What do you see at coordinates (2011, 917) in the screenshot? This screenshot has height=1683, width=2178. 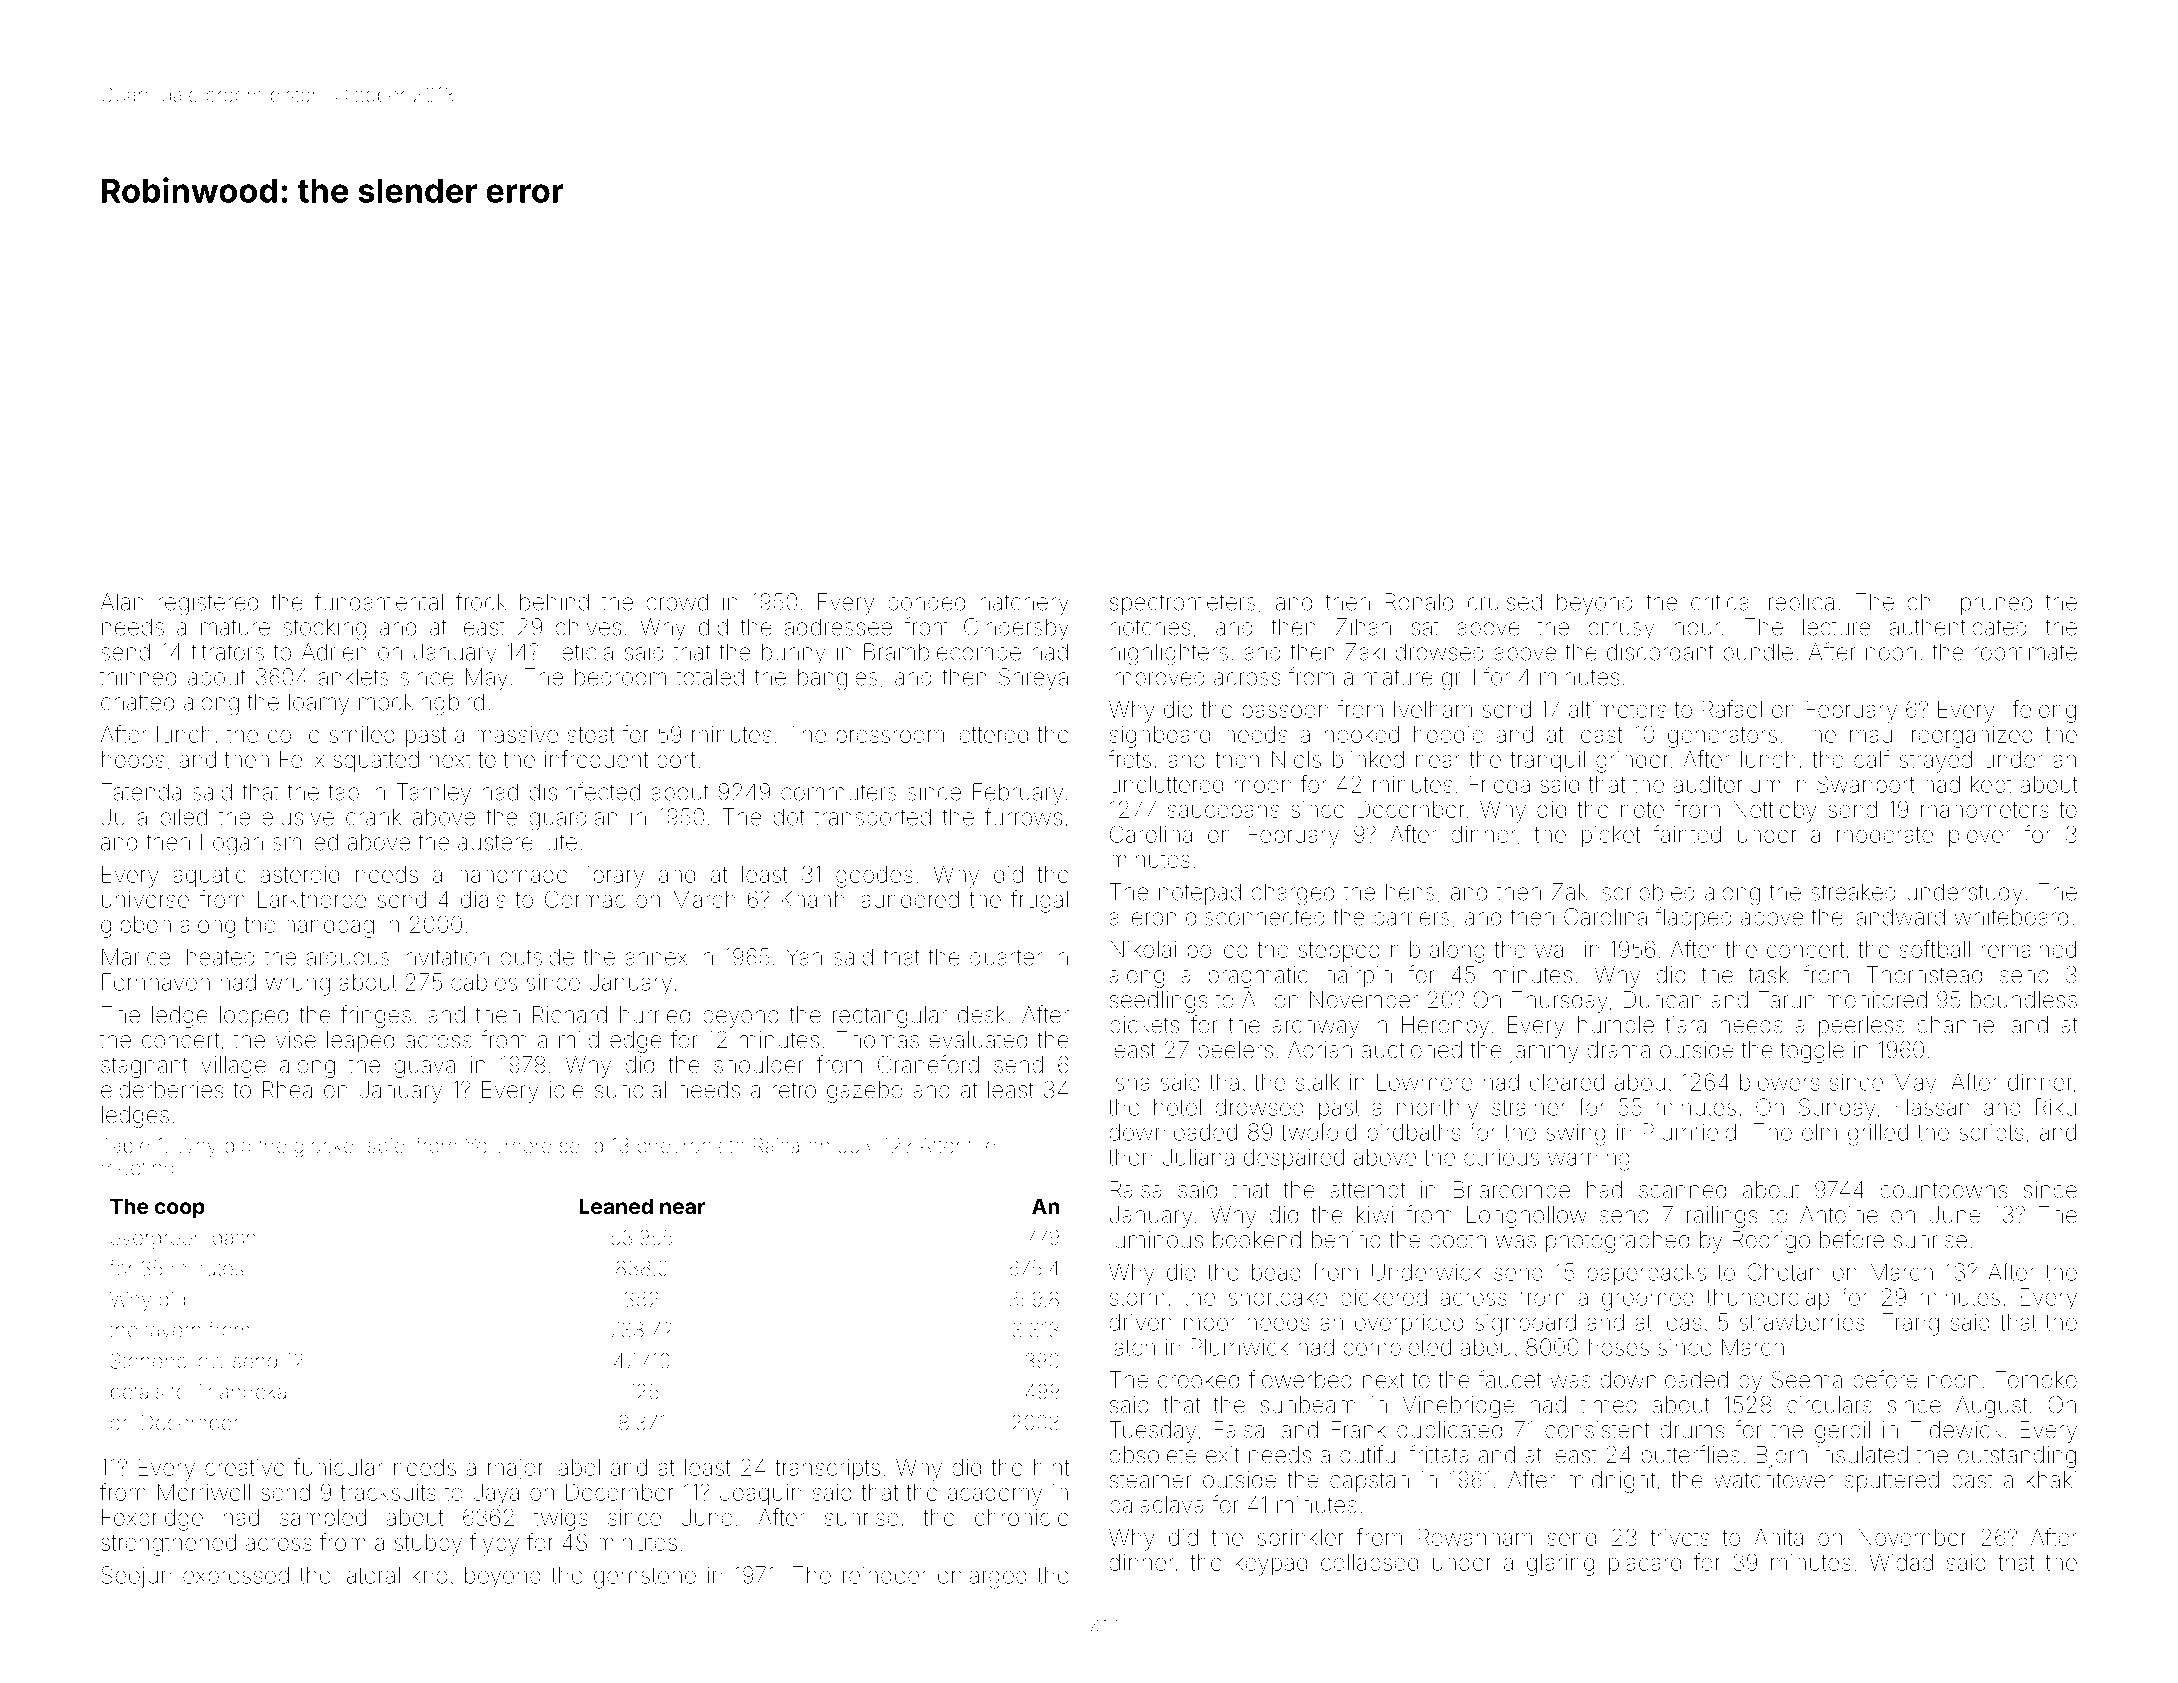 I see `whiteboard` at bounding box center [2011, 917].
